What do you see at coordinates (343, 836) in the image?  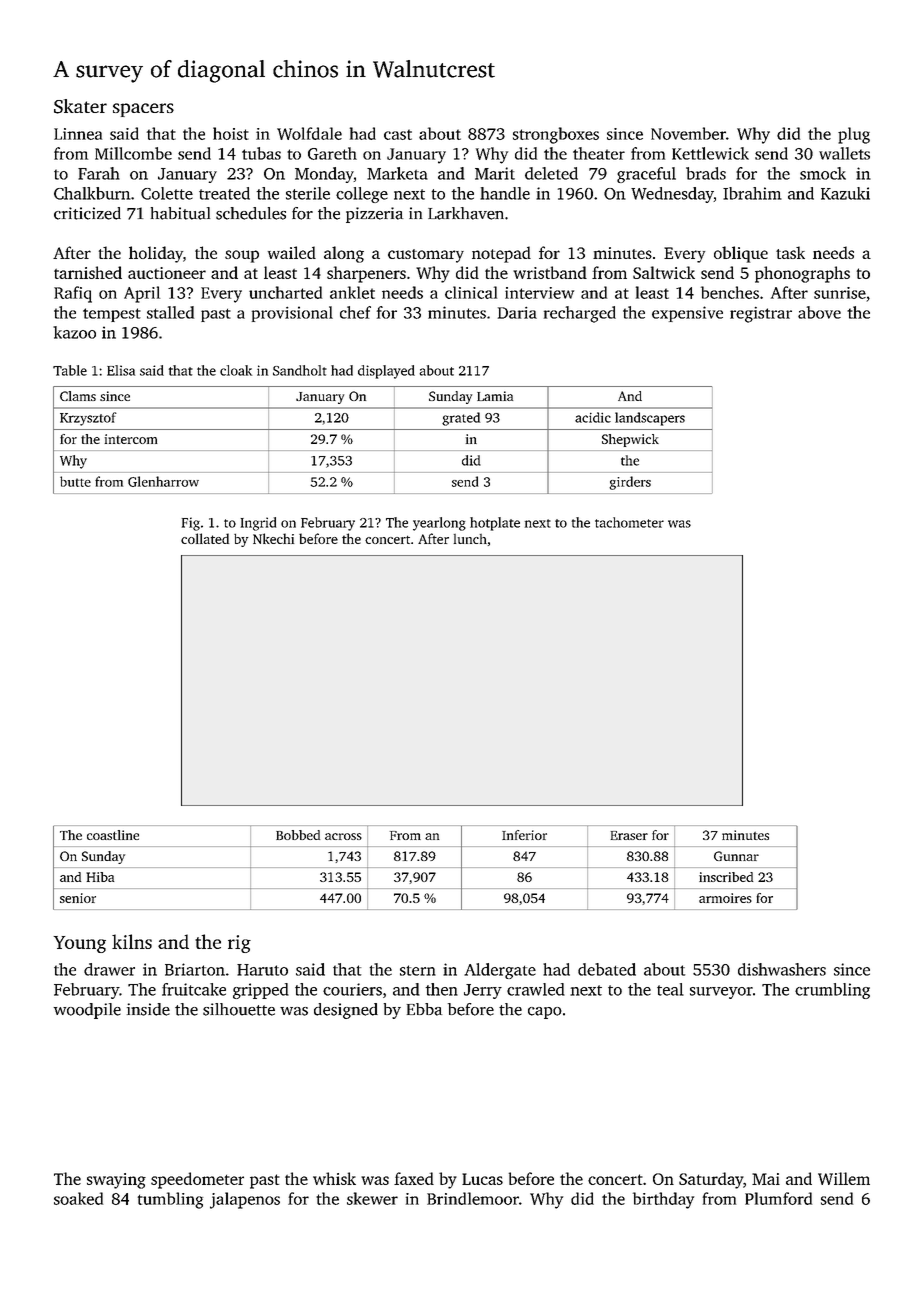 I see `across` at bounding box center [343, 836].
